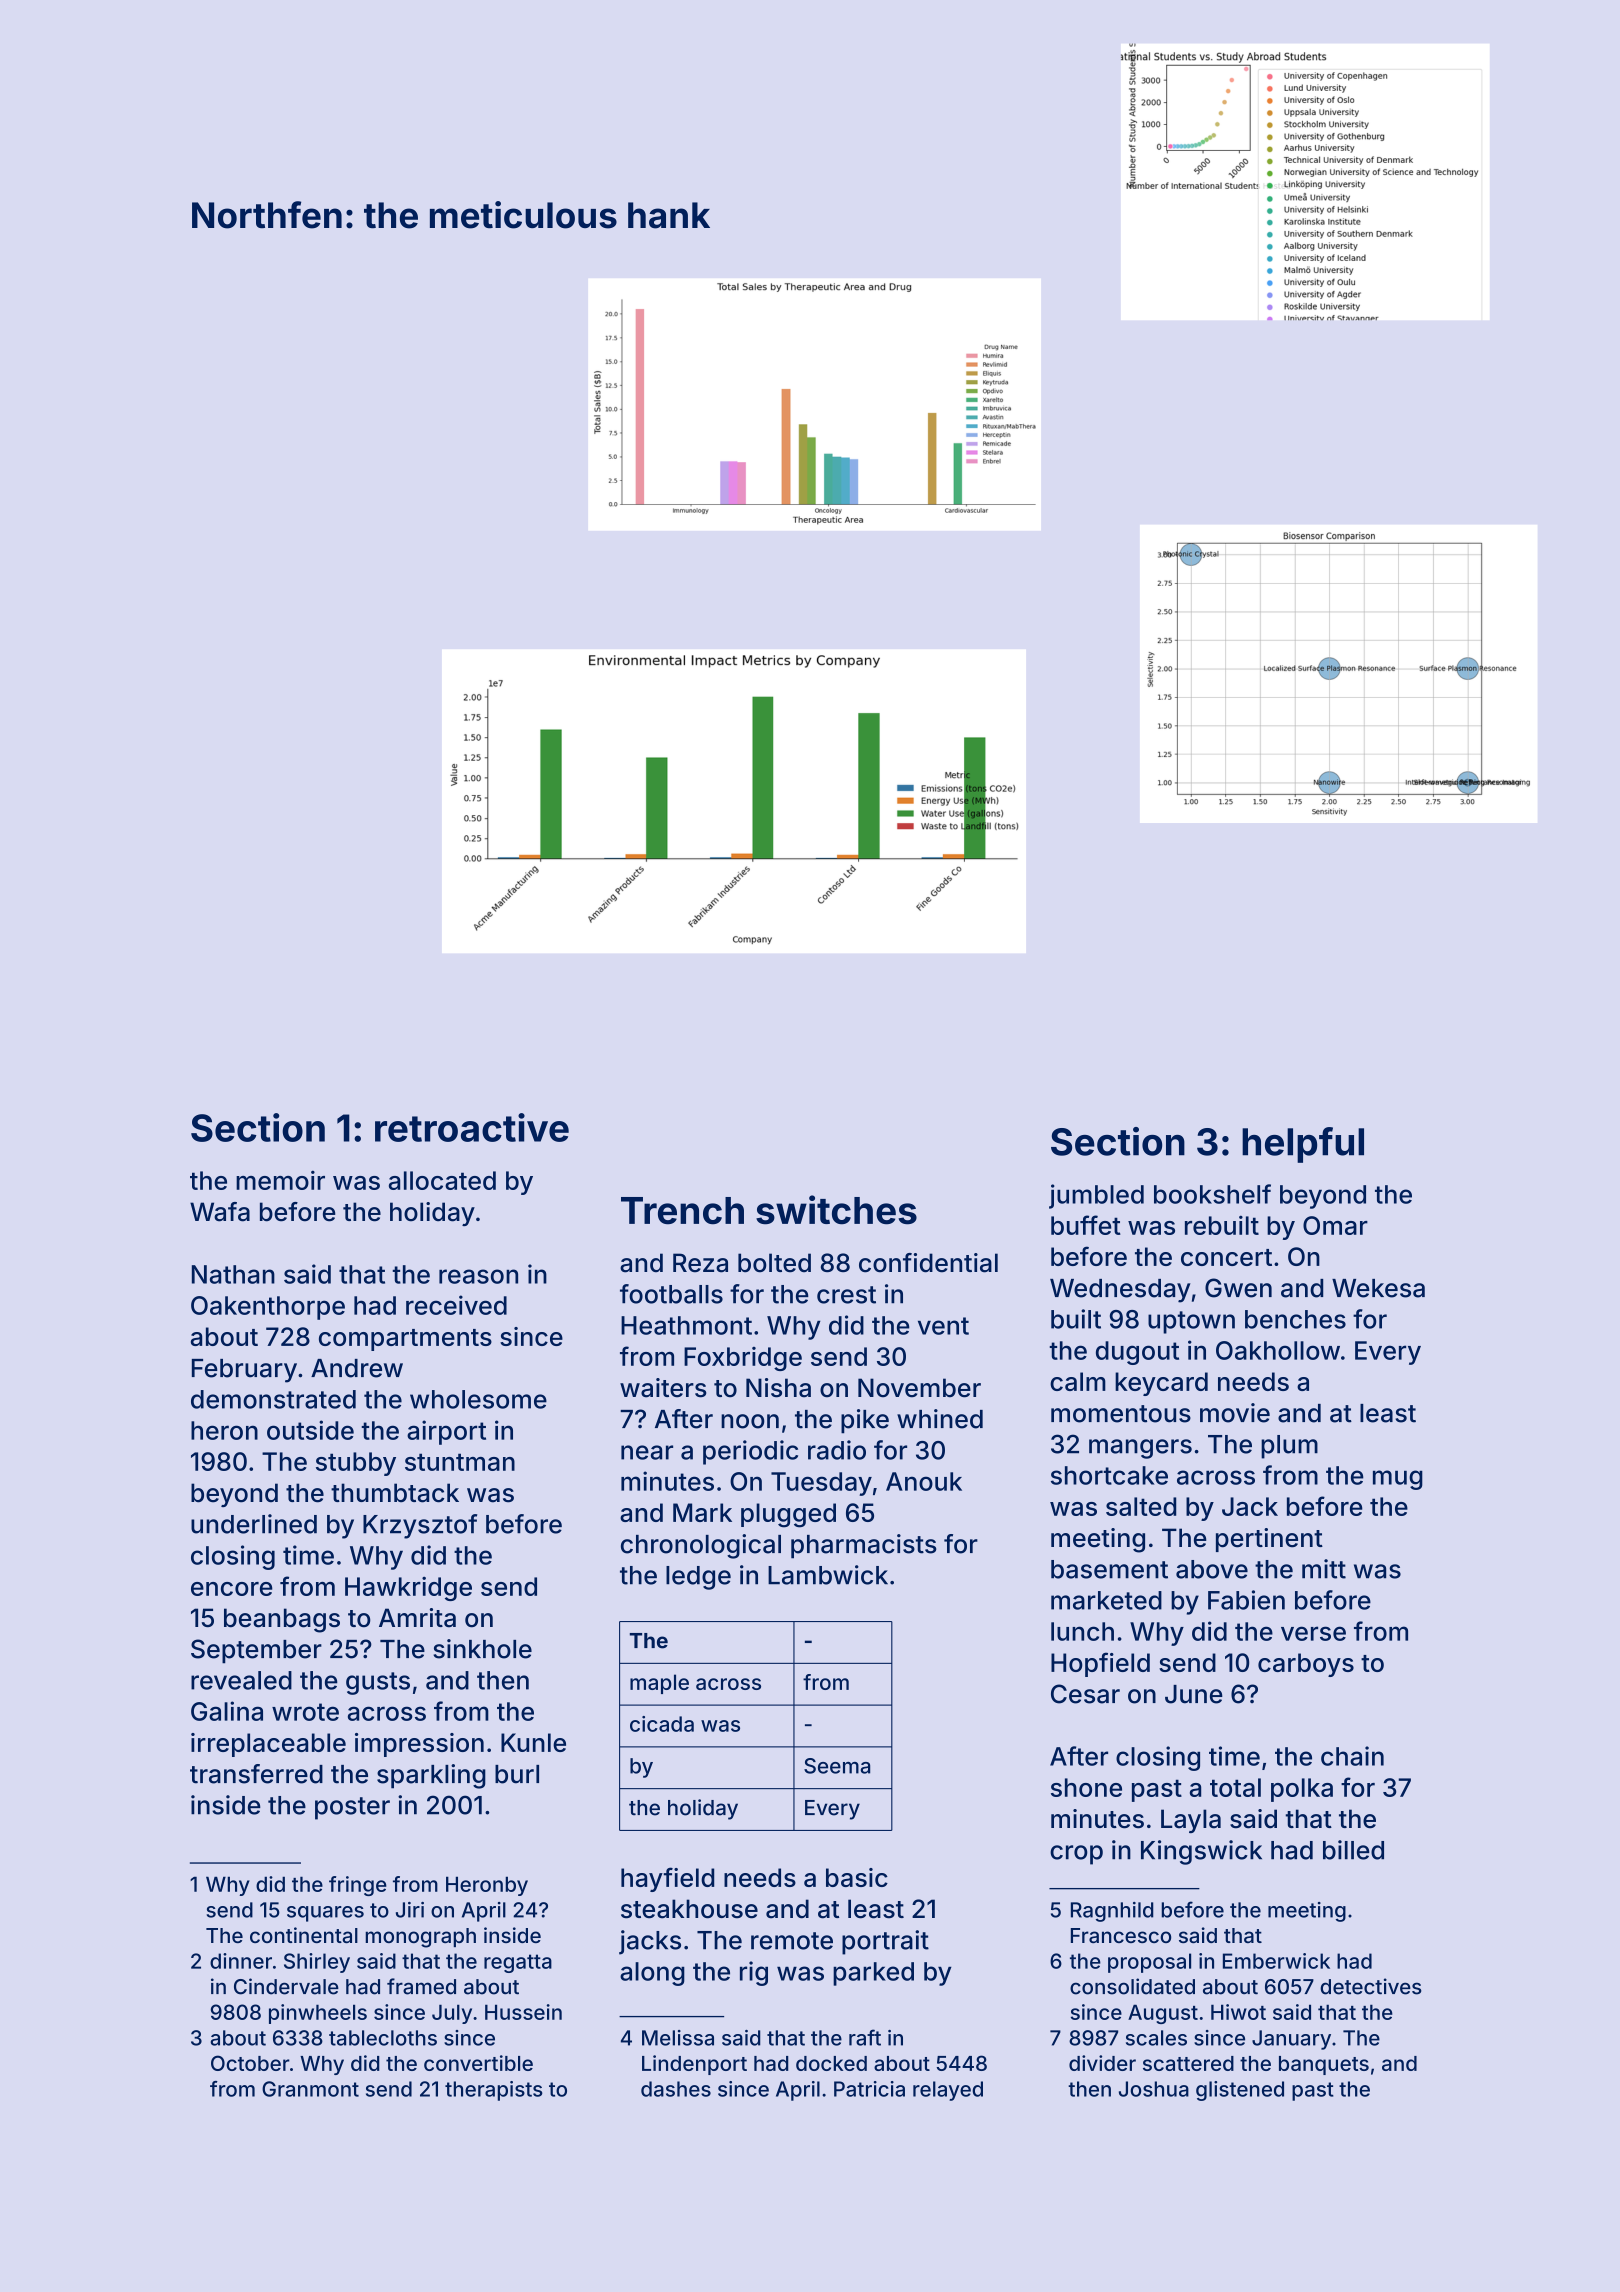 The height and width of the image is (2292, 1620). I want to click on helpful, so click(1303, 1145).
